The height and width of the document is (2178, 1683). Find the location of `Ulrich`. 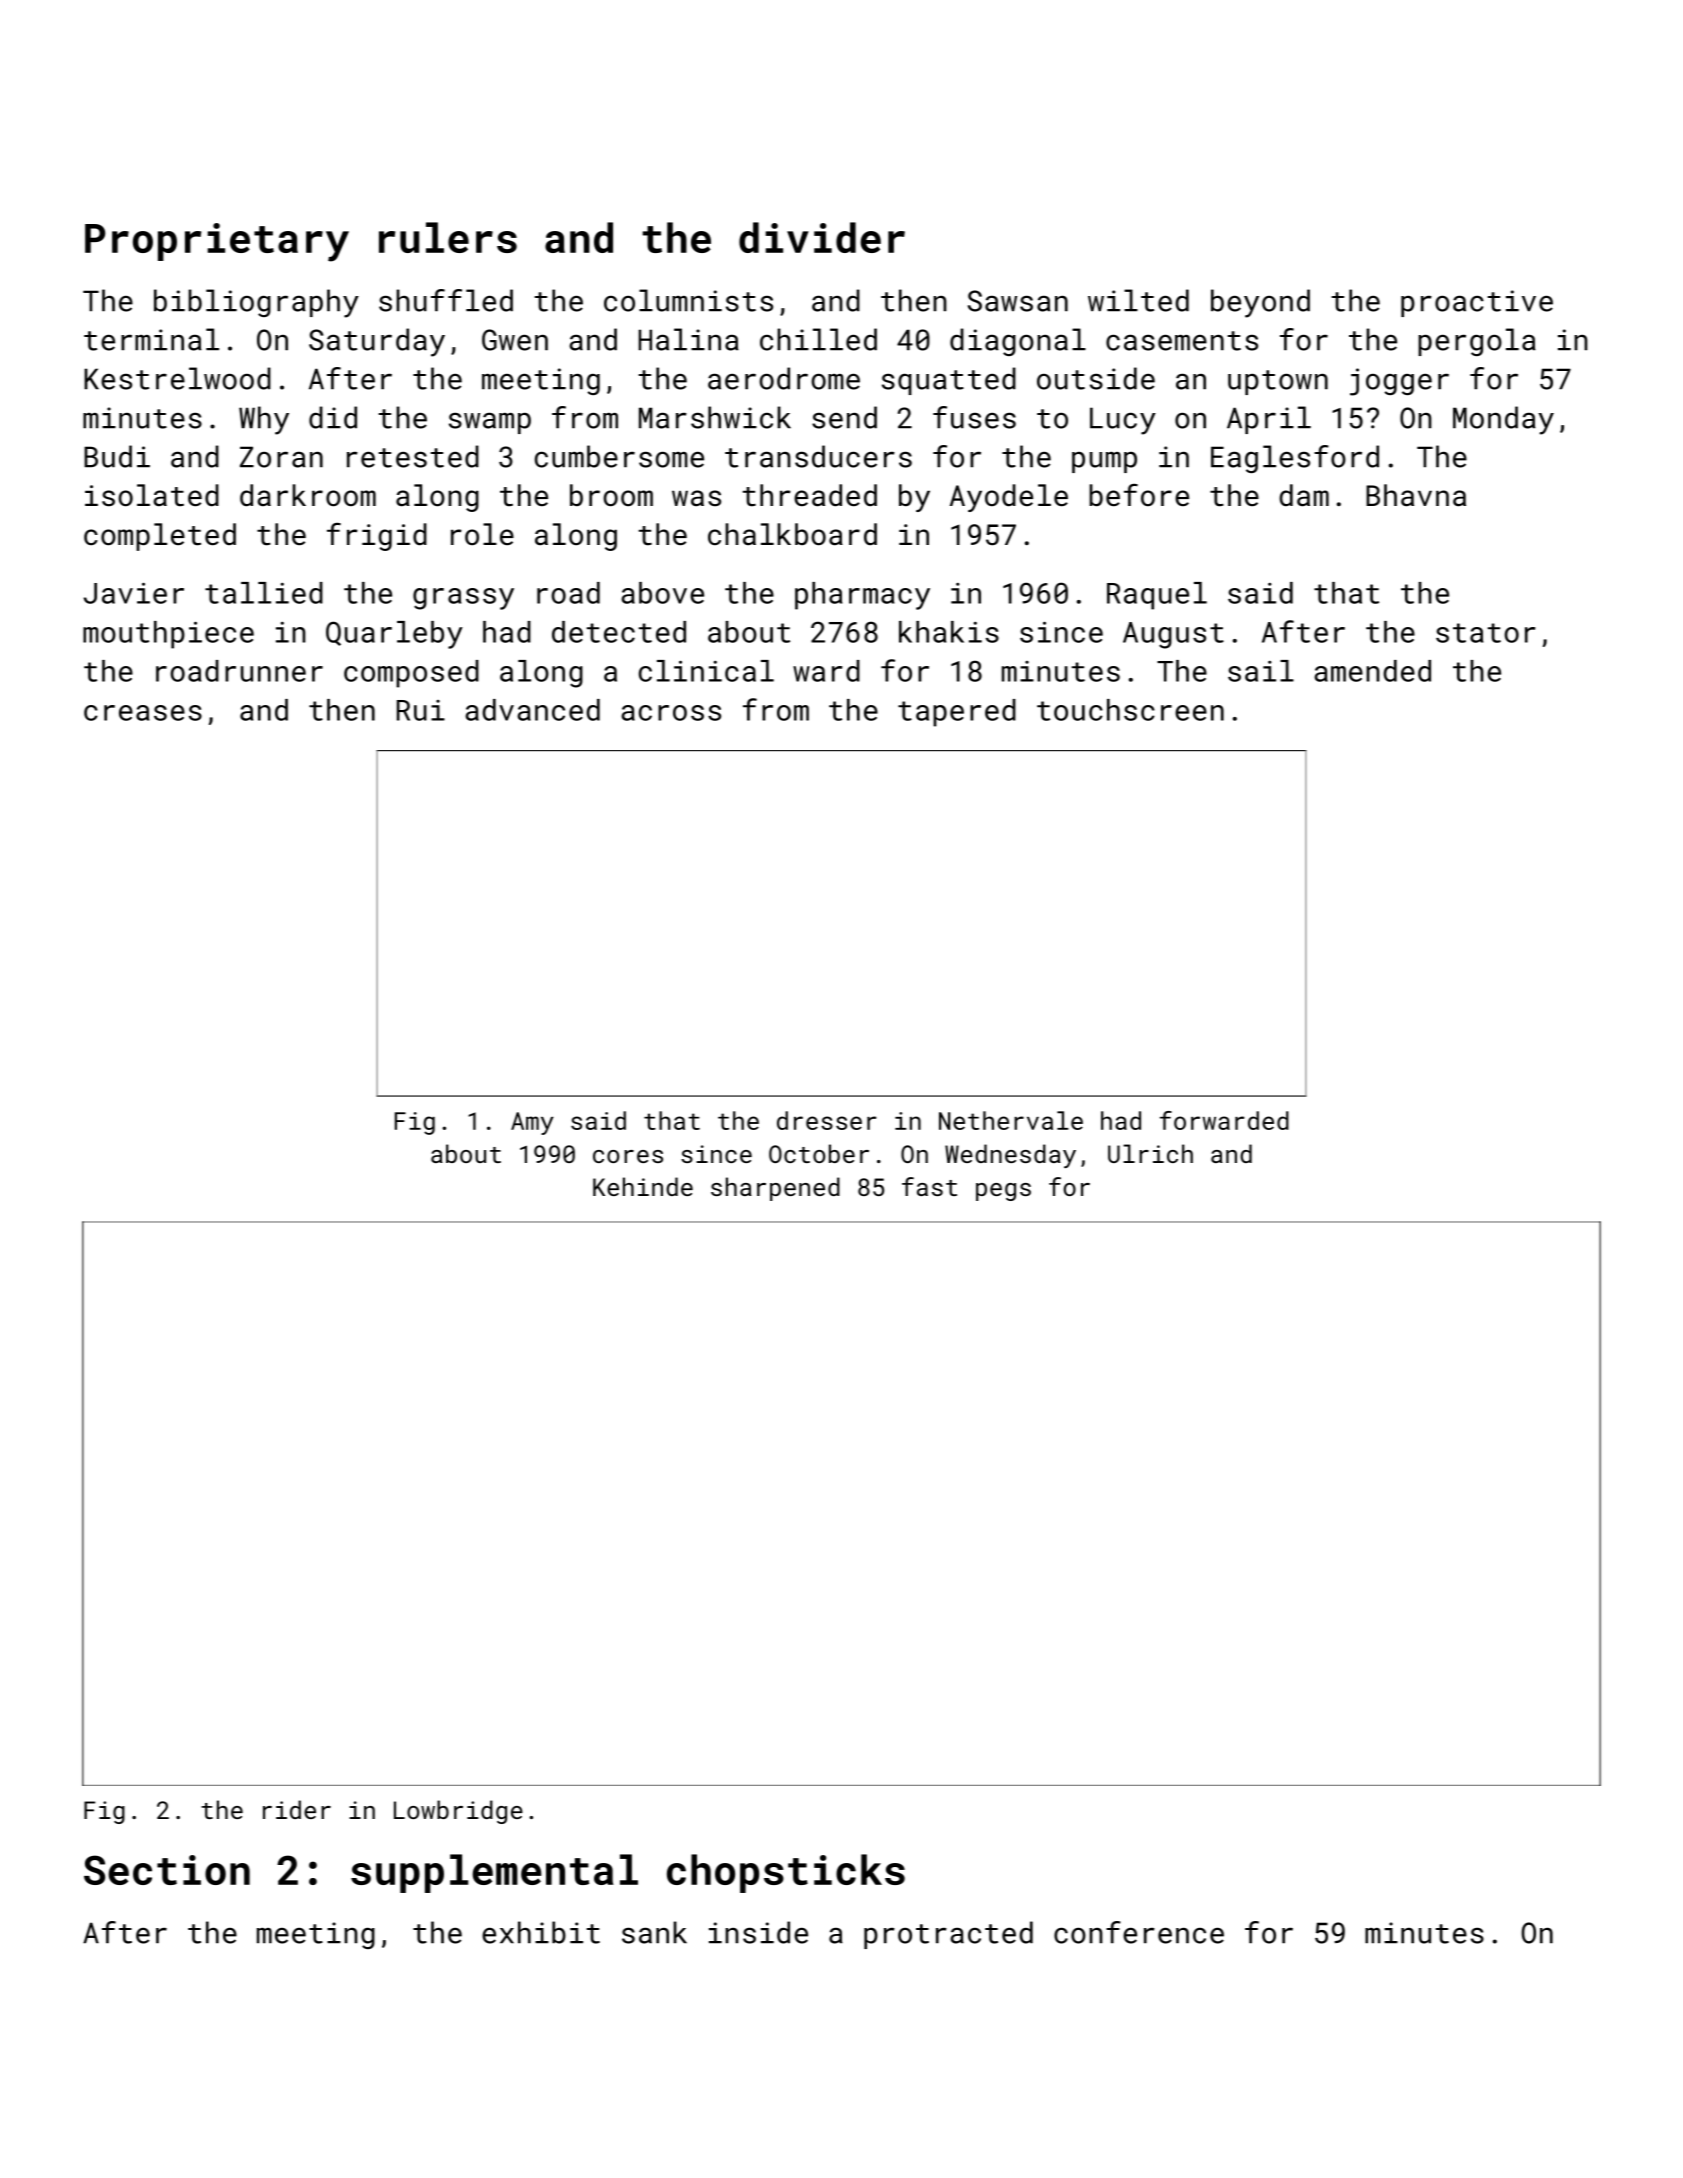

Ulrich is located at coordinates (1150, 1153).
